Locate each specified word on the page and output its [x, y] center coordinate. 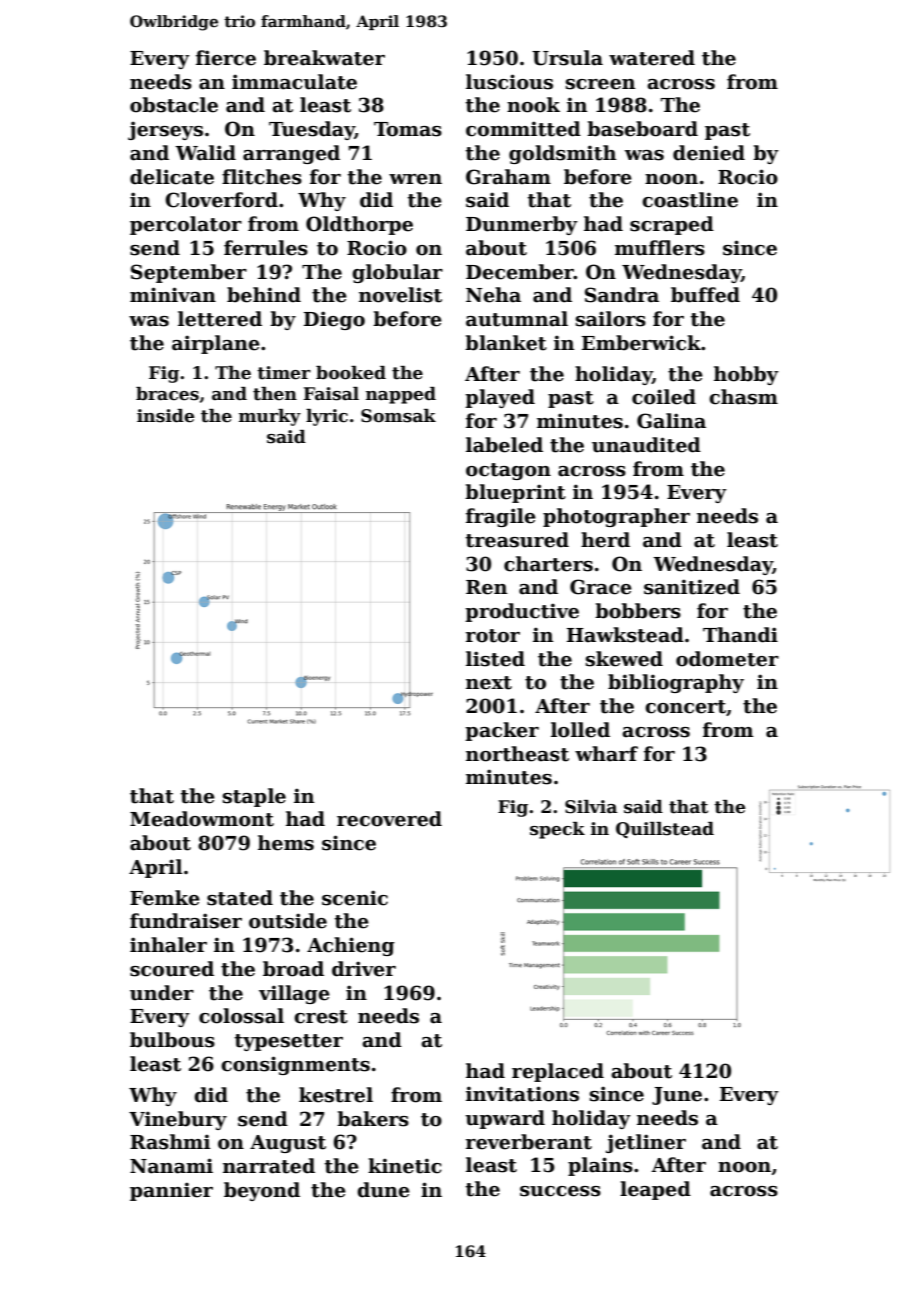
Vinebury [178, 1120]
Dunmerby [522, 225]
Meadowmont [202, 819]
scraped [672, 225]
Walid [205, 153]
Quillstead [665, 830]
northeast [517, 754]
